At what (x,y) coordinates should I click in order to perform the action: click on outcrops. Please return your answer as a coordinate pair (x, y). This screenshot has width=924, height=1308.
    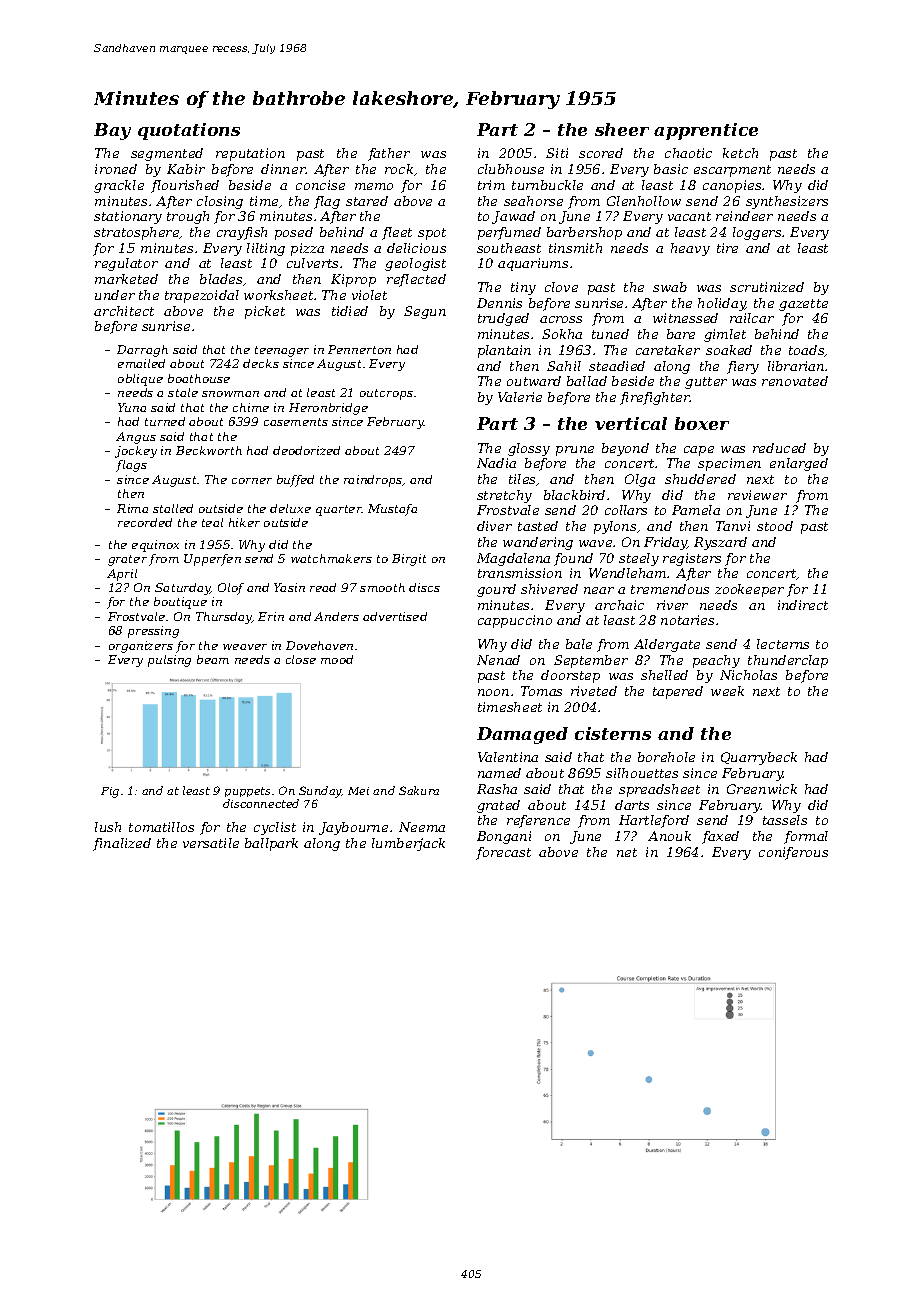
    Looking at the image, I should click on (386, 394).
